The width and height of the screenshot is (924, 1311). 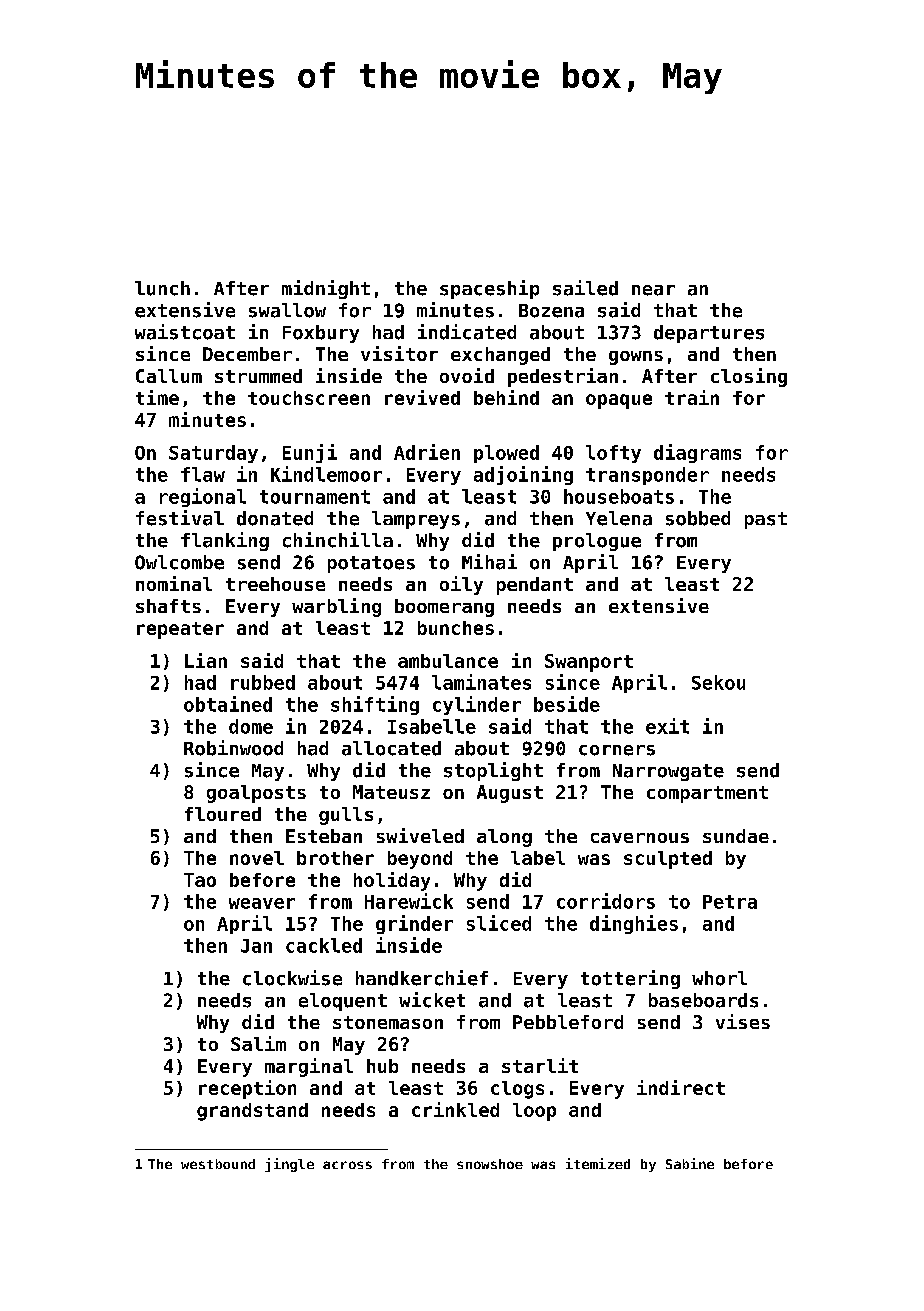 What do you see at coordinates (709, 334) in the screenshot?
I see `departures` at bounding box center [709, 334].
